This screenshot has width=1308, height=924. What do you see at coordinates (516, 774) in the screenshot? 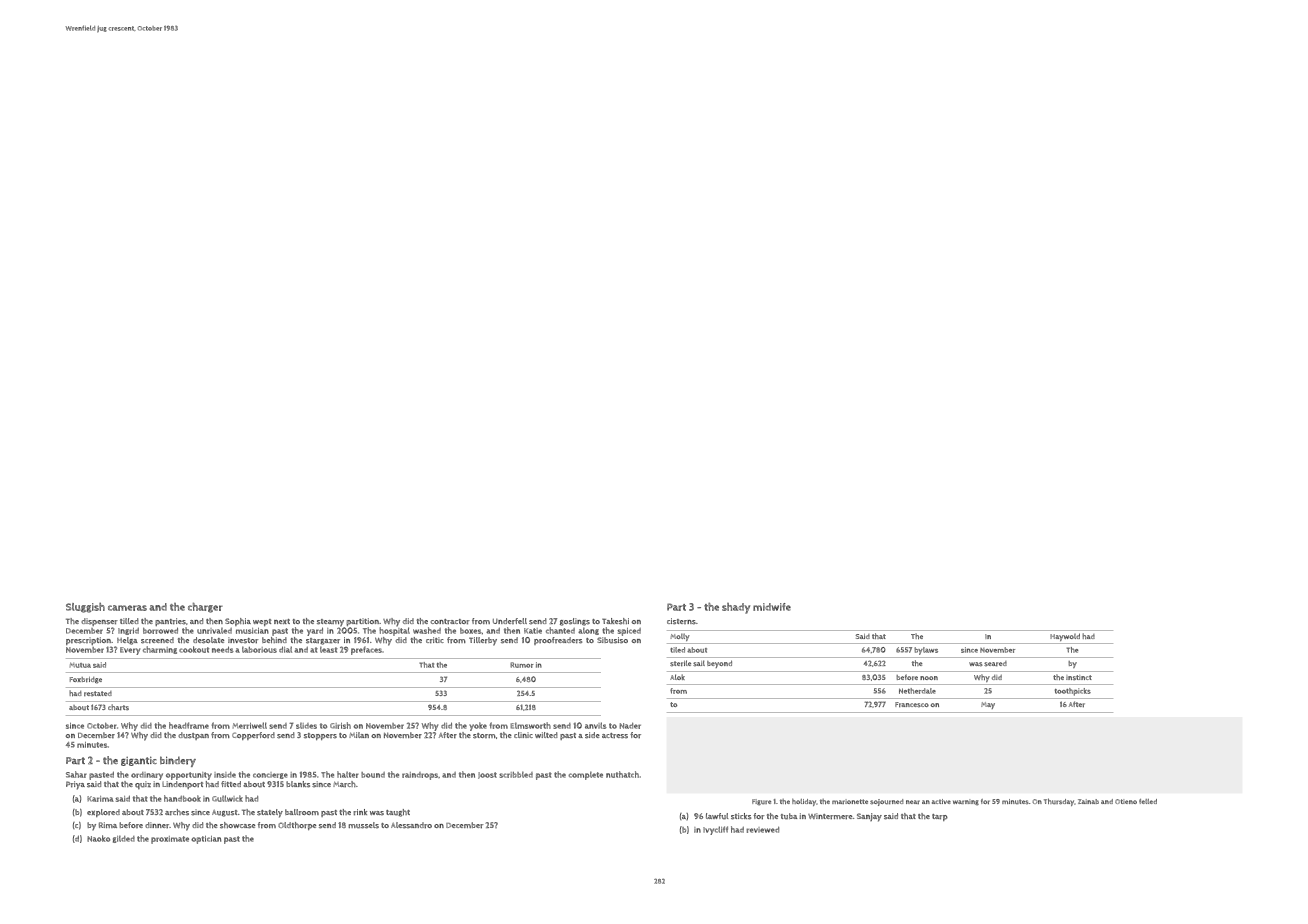
I see `scribbled` at bounding box center [516, 774].
